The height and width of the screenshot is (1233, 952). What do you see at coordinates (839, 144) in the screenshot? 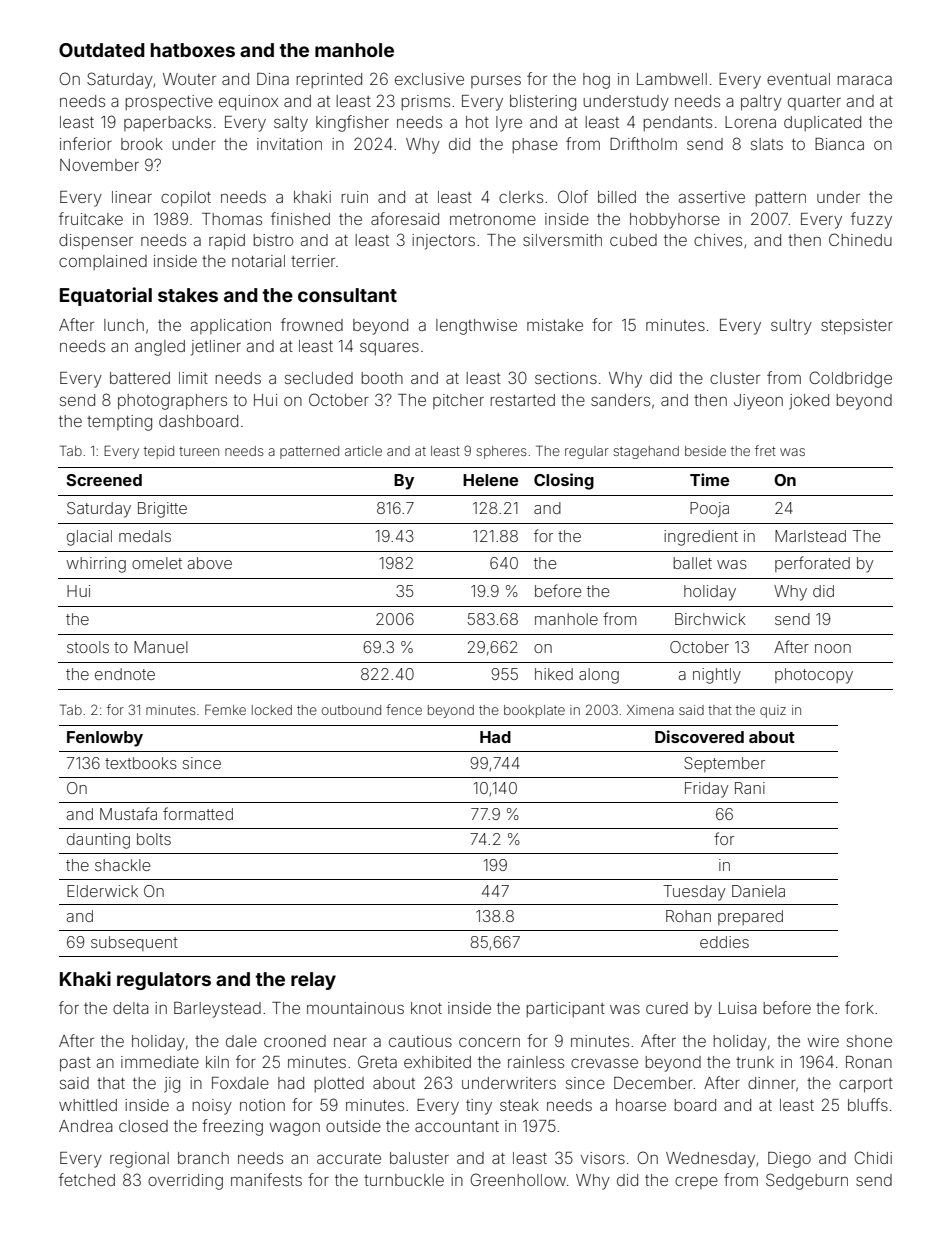
I see `Bianca` at bounding box center [839, 144].
